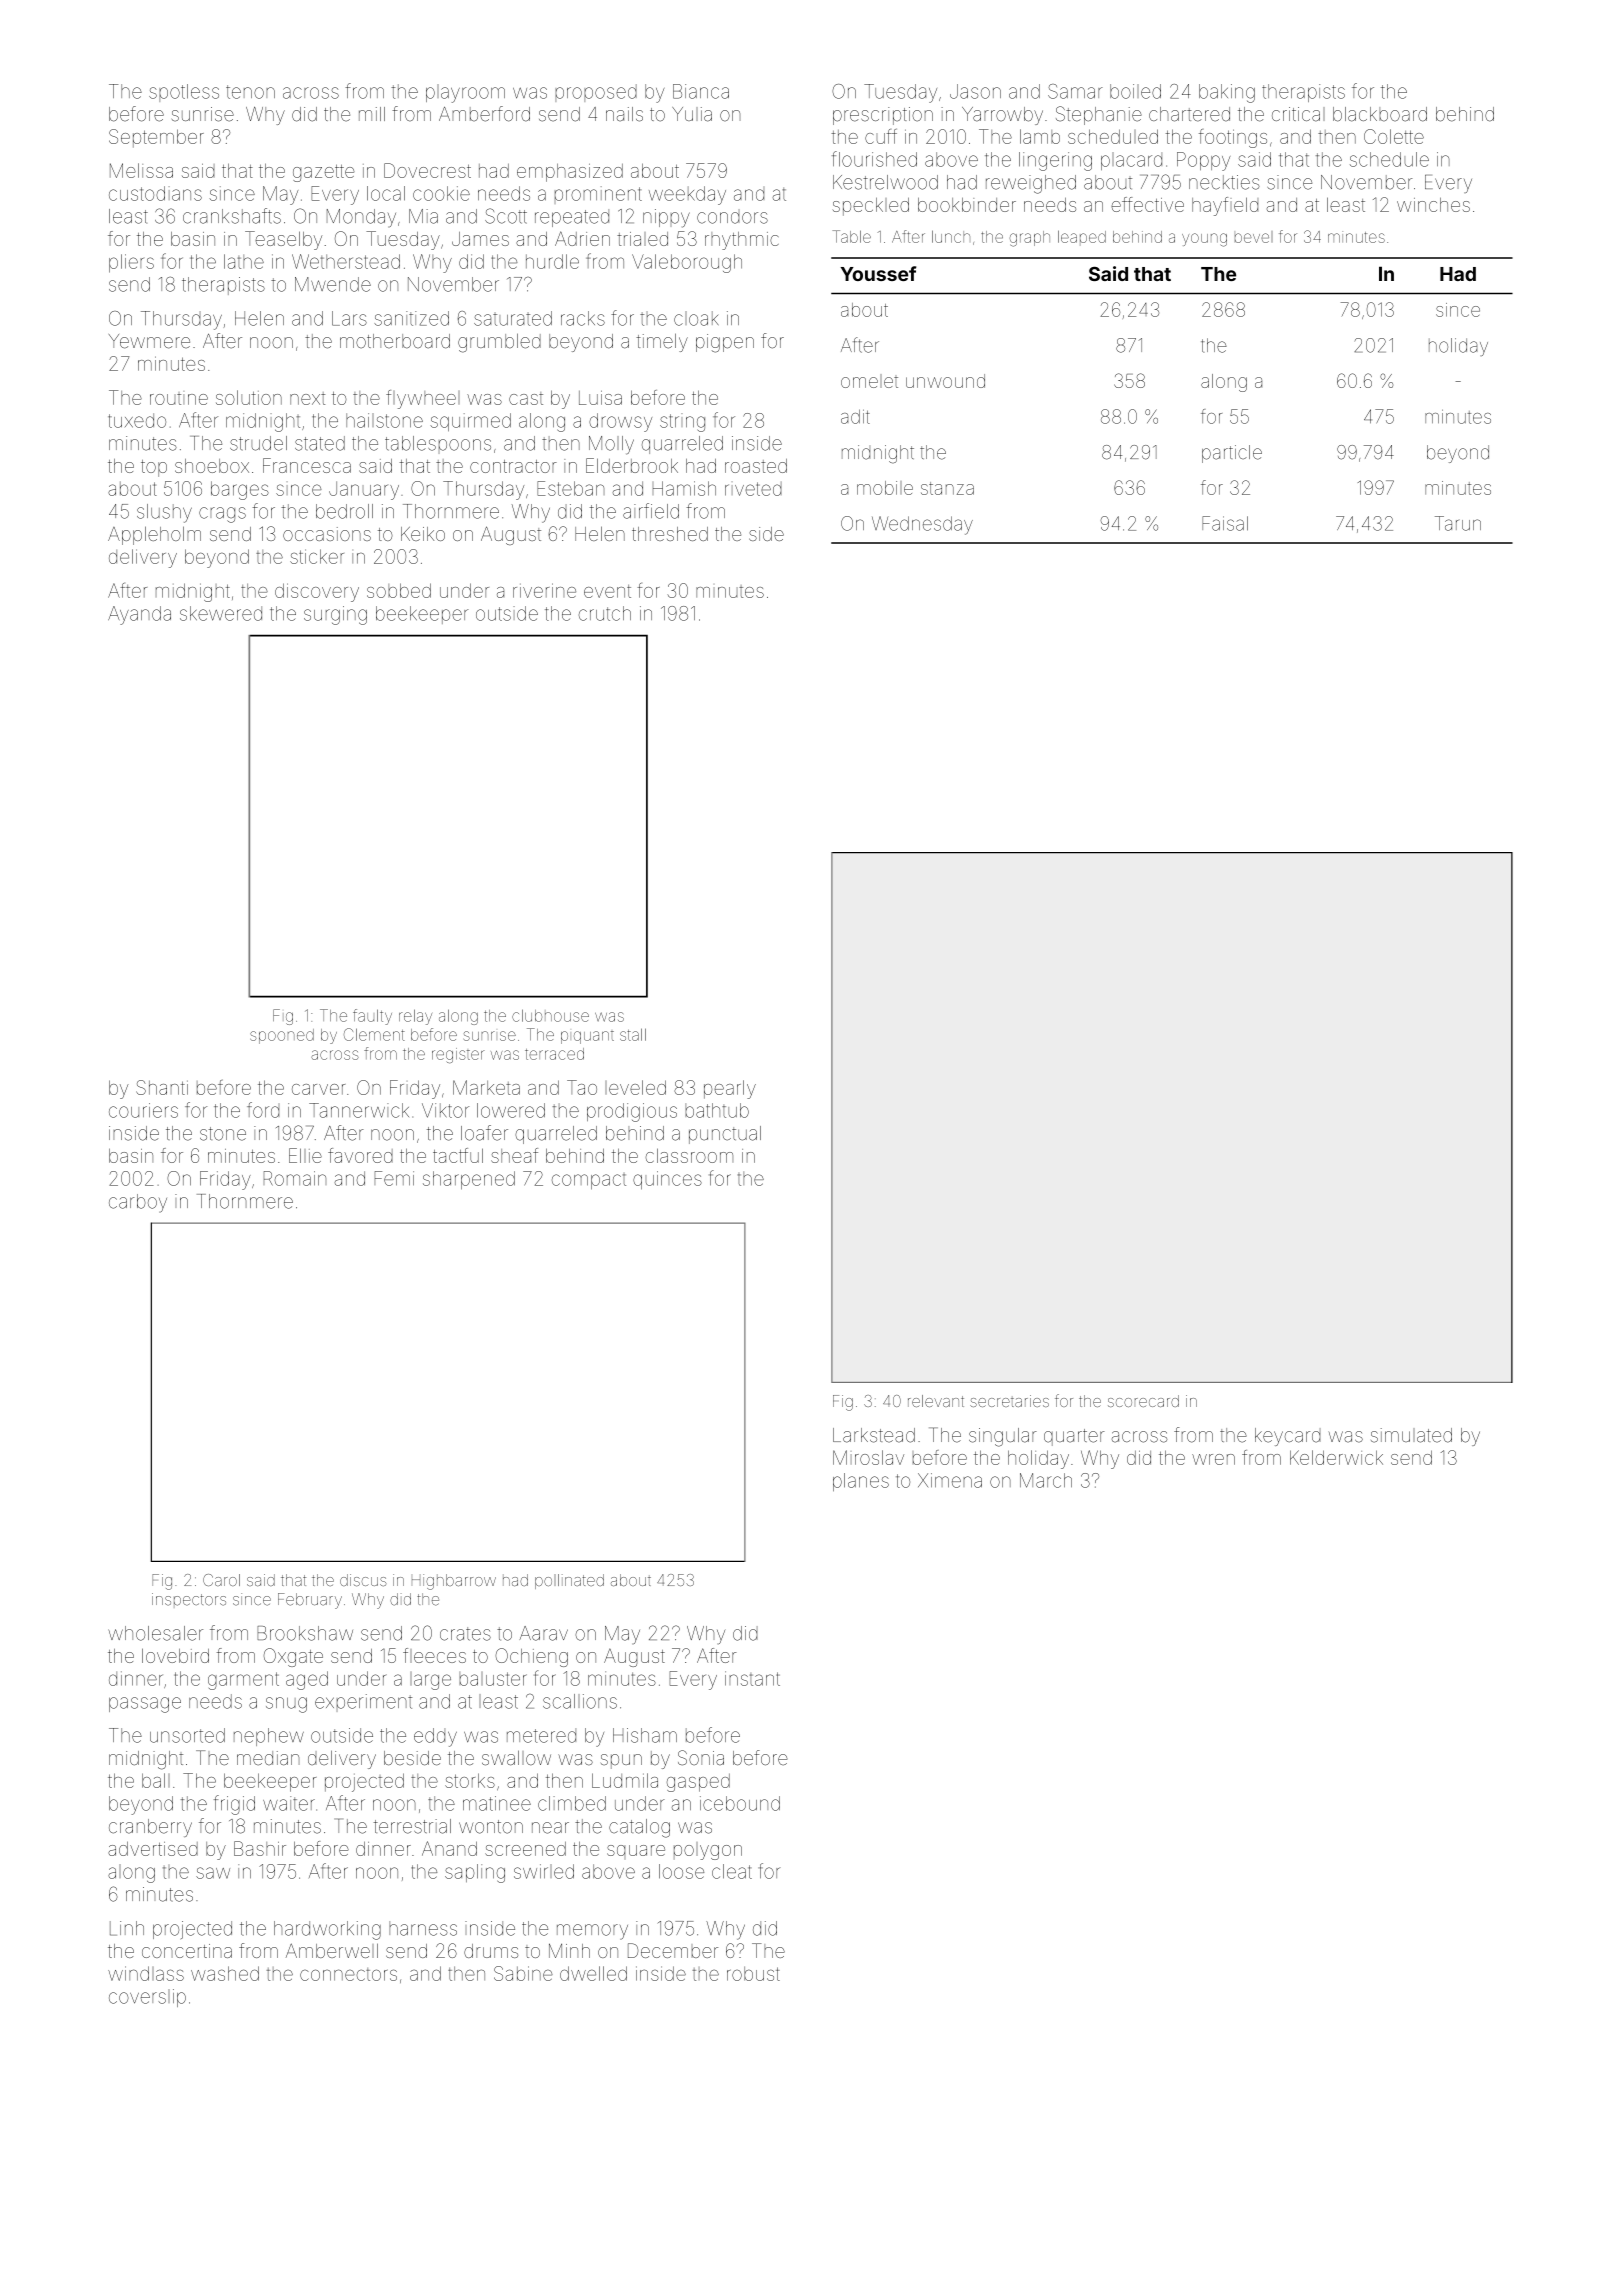 The image size is (1620, 2292). Describe the element at coordinates (607, 591) in the screenshot. I see `event` at that location.
